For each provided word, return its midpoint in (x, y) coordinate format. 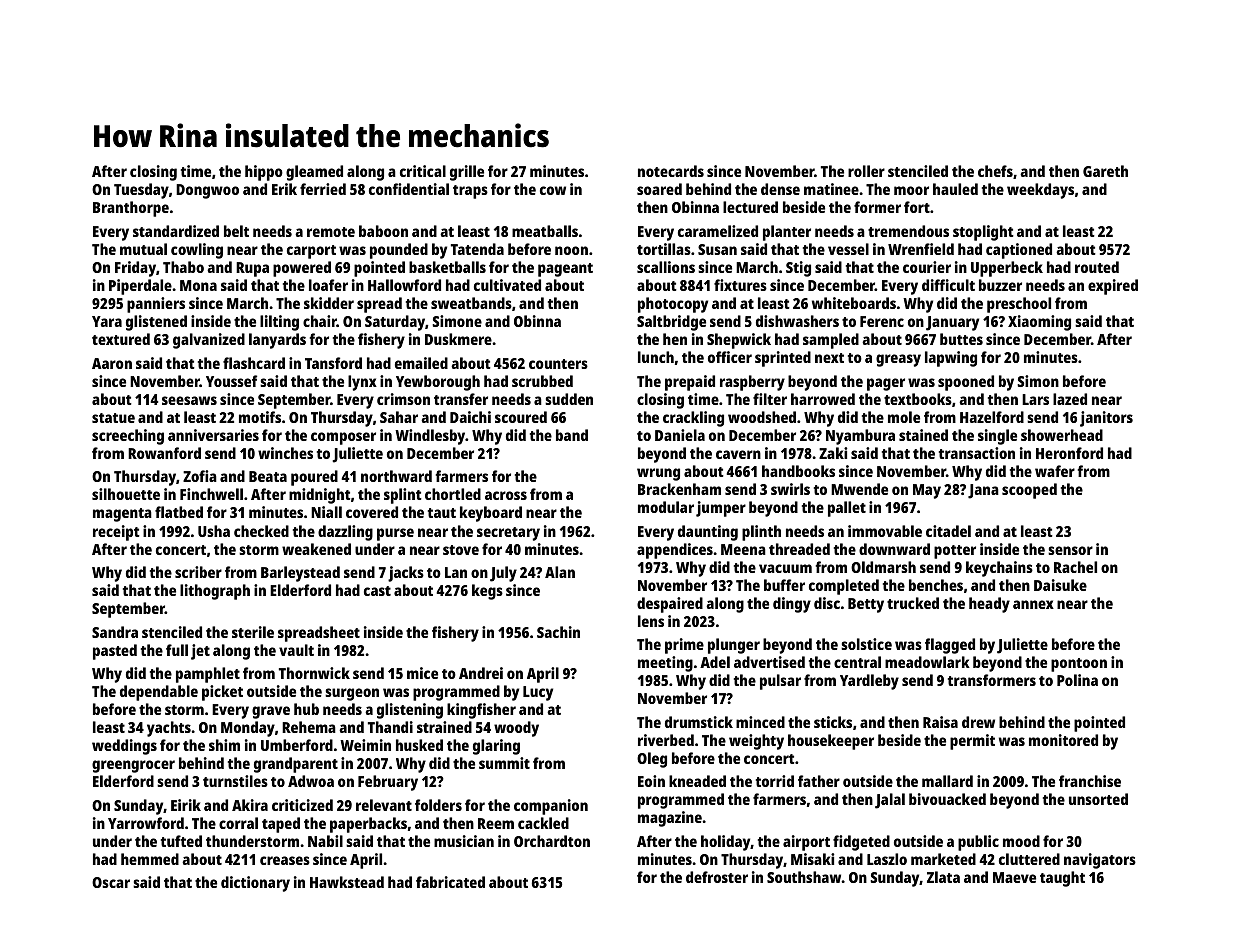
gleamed (314, 173)
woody (516, 729)
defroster (717, 877)
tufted (181, 841)
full (177, 650)
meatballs (545, 231)
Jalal (890, 801)
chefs (995, 171)
